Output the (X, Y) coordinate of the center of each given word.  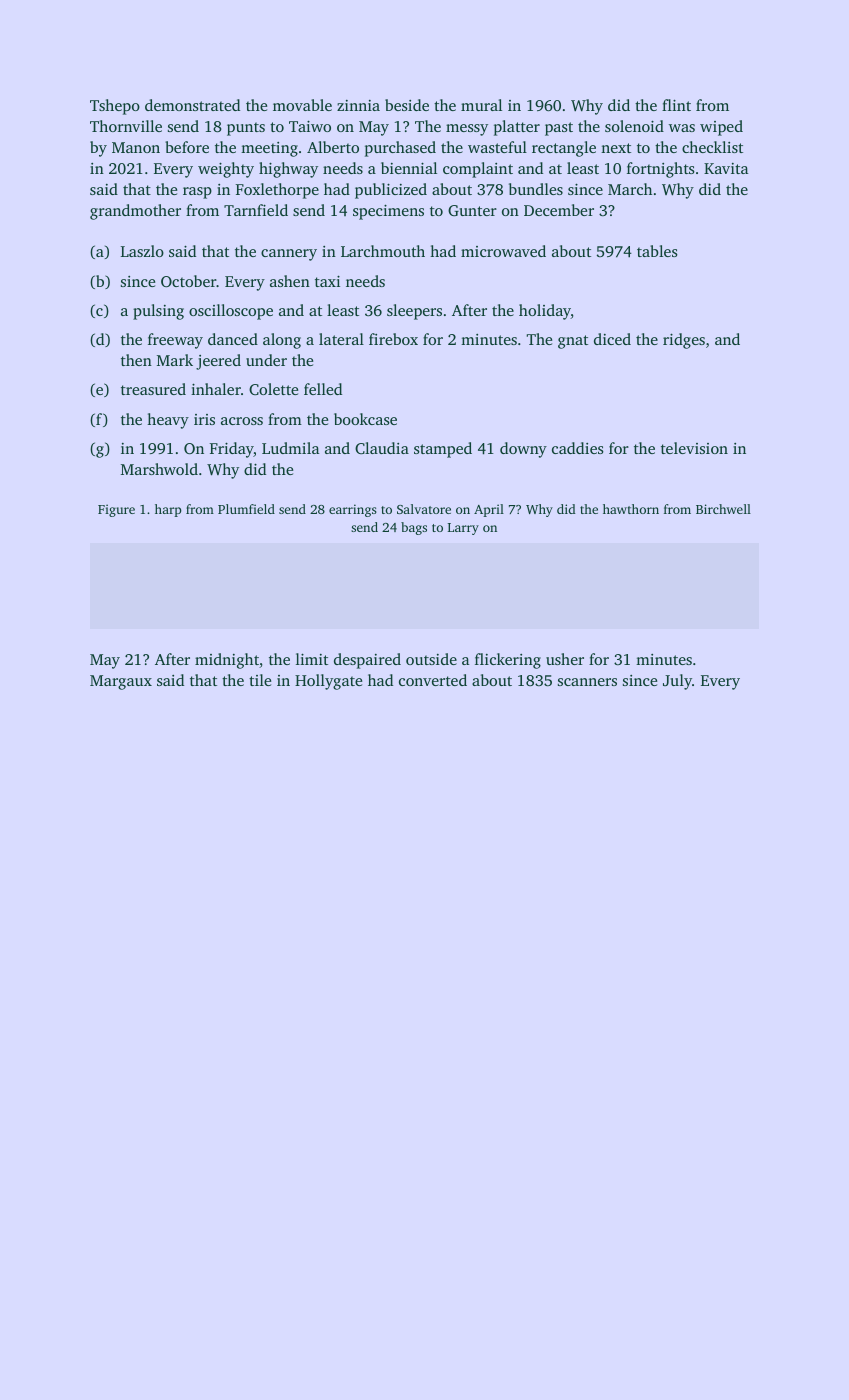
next (616, 148)
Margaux (121, 682)
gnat (573, 342)
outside (431, 659)
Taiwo (310, 126)
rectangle (564, 149)
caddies (578, 448)
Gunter (472, 210)
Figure (116, 510)
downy (523, 450)
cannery (289, 255)
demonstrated (192, 105)
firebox (393, 339)
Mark (175, 360)
